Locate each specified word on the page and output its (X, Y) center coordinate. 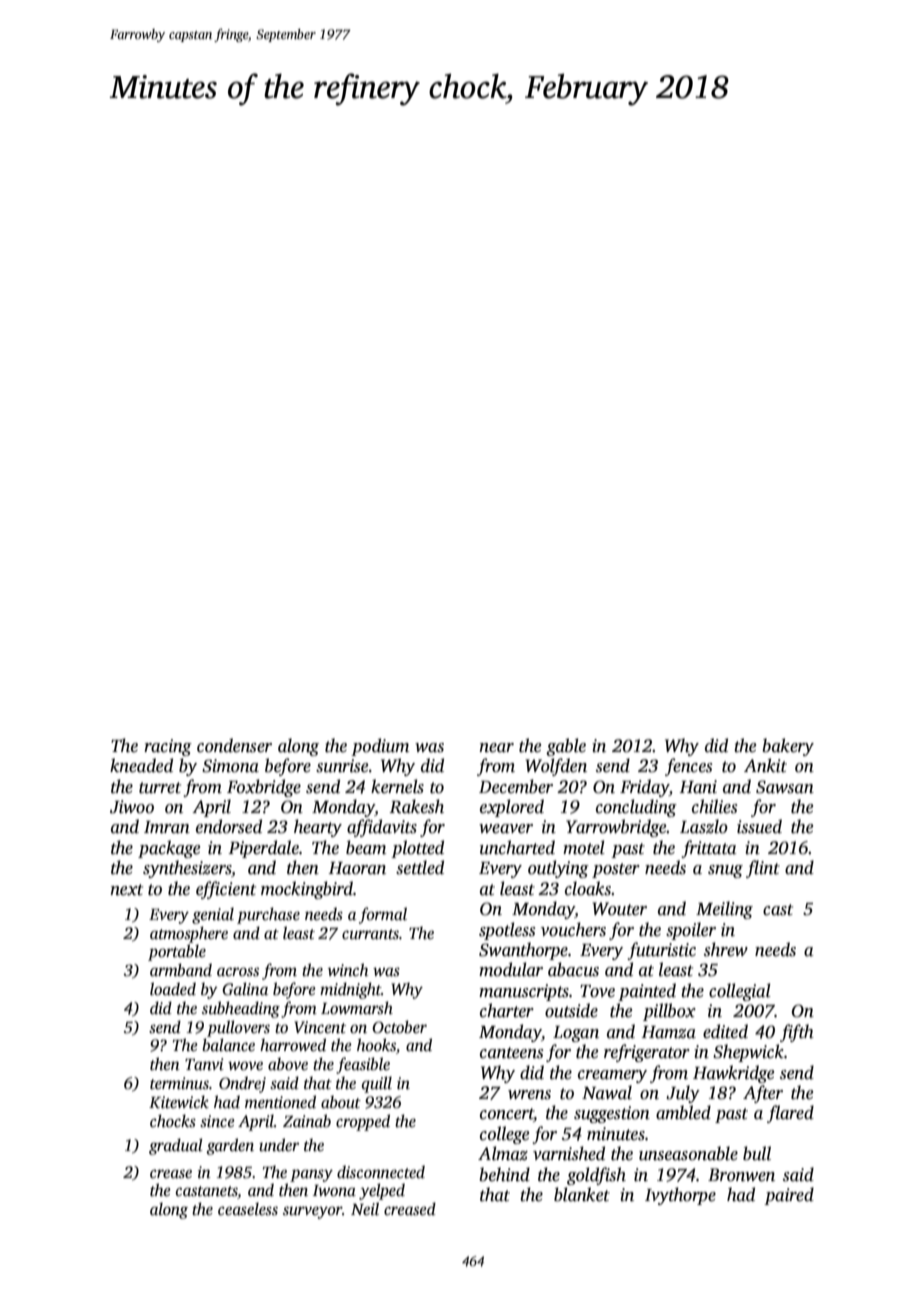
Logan (576, 1034)
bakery (788, 747)
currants (370, 934)
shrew (726, 949)
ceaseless (248, 1209)
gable (566, 747)
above (288, 1064)
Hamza (668, 1032)
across (238, 972)
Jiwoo (132, 807)
